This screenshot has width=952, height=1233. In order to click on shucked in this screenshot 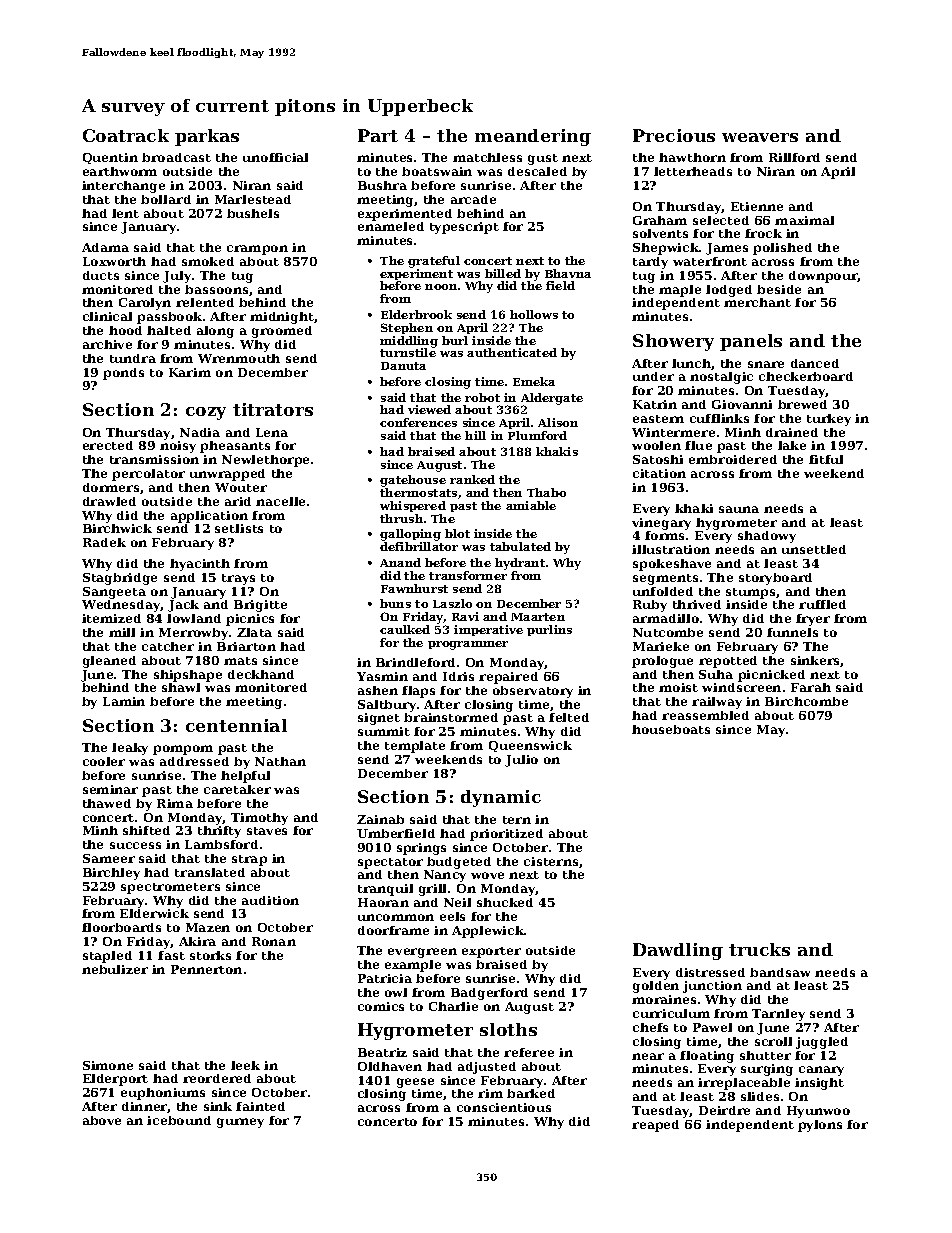, I will do `click(505, 902)`.
